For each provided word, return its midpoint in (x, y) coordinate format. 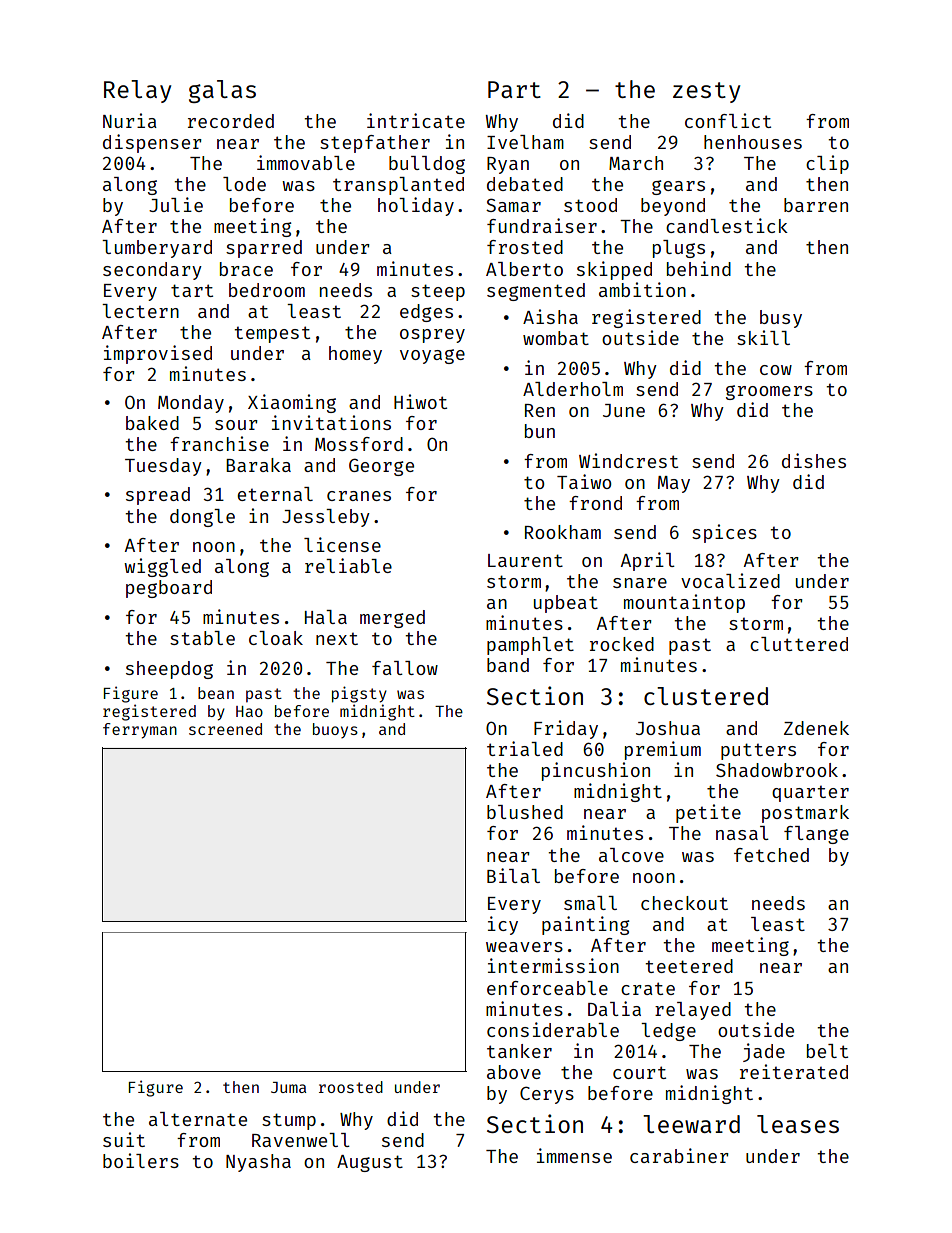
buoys (335, 730)
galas (222, 91)
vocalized (730, 580)
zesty (706, 92)
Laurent (525, 560)
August (370, 1163)
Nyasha (258, 1163)
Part (514, 89)
